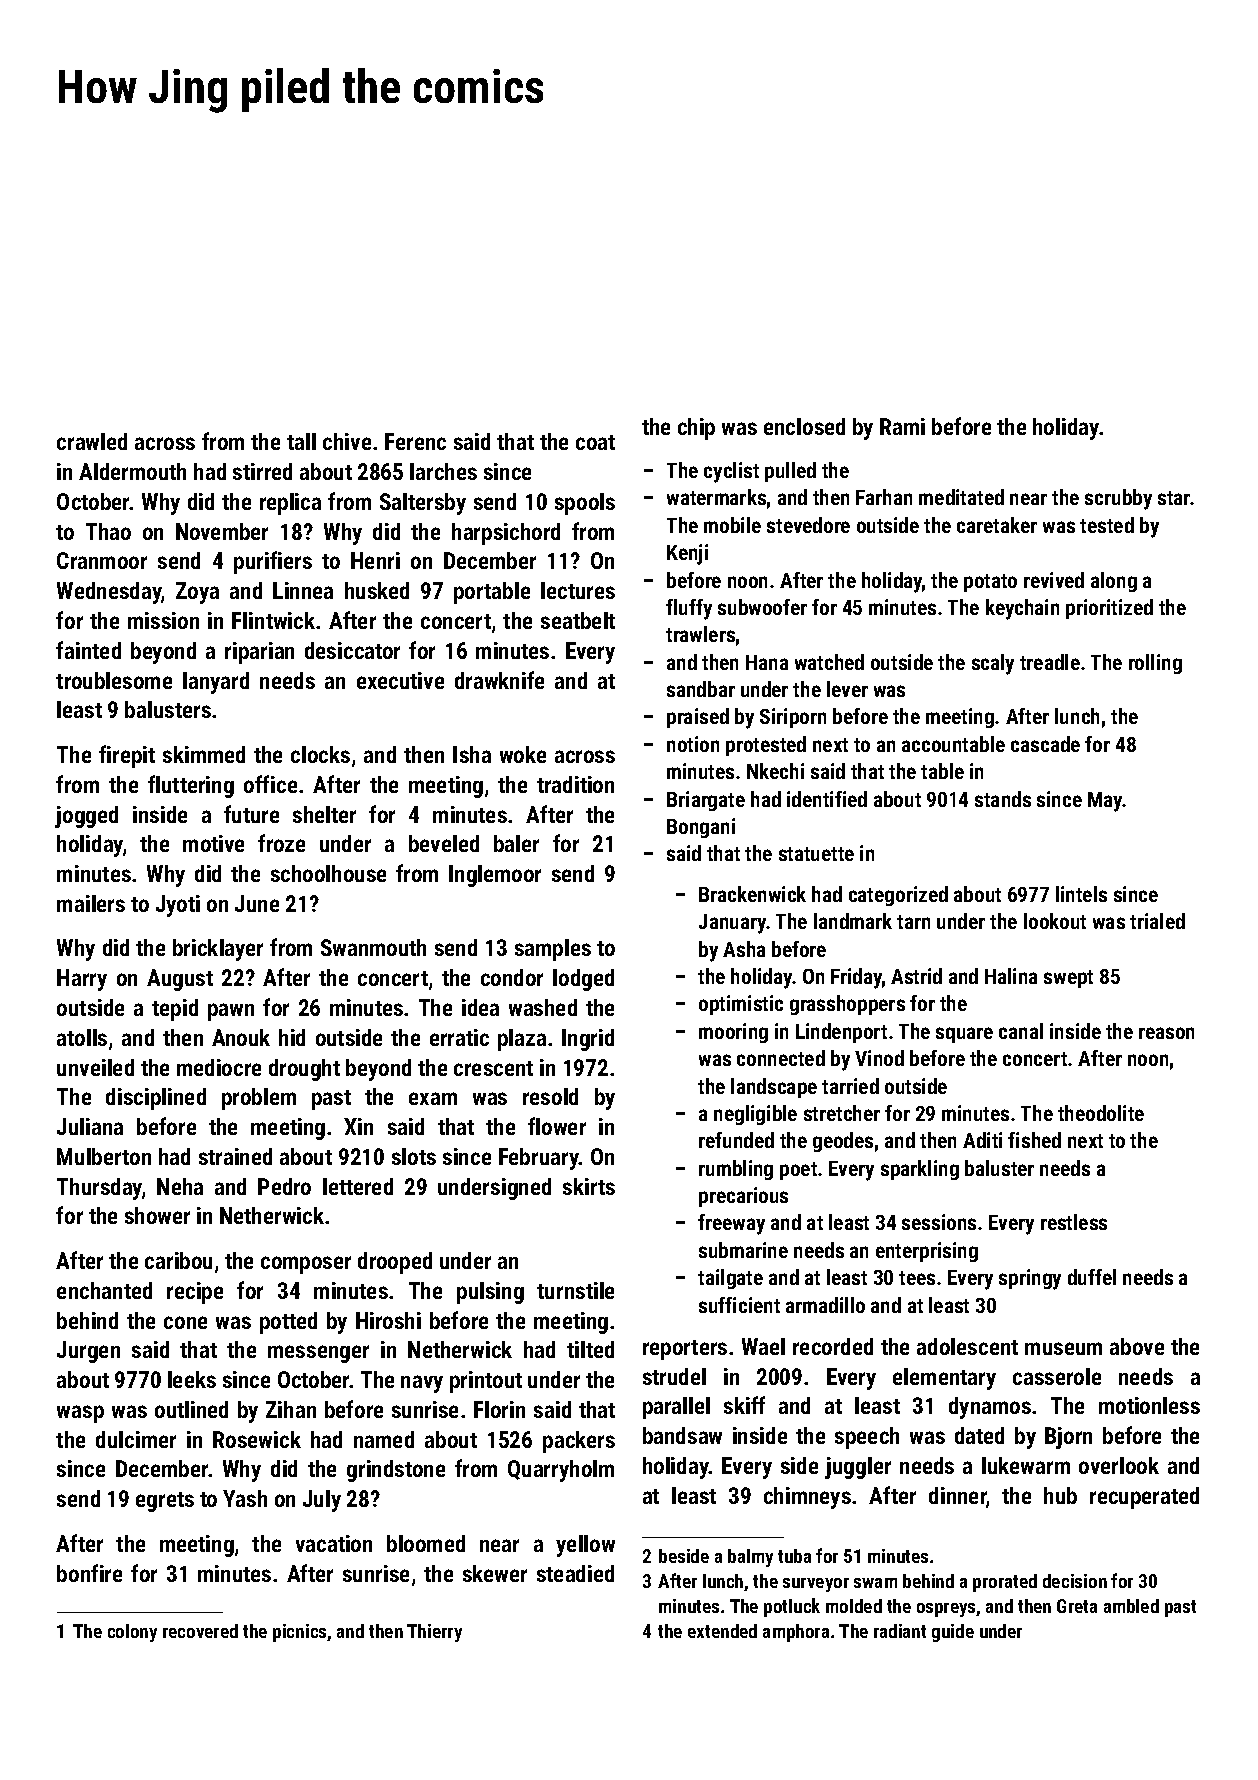 Image resolution: width=1258 pixels, height=1780 pixels. What do you see at coordinates (1105, 802) in the page?
I see `May` at bounding box center [1105, 802].
